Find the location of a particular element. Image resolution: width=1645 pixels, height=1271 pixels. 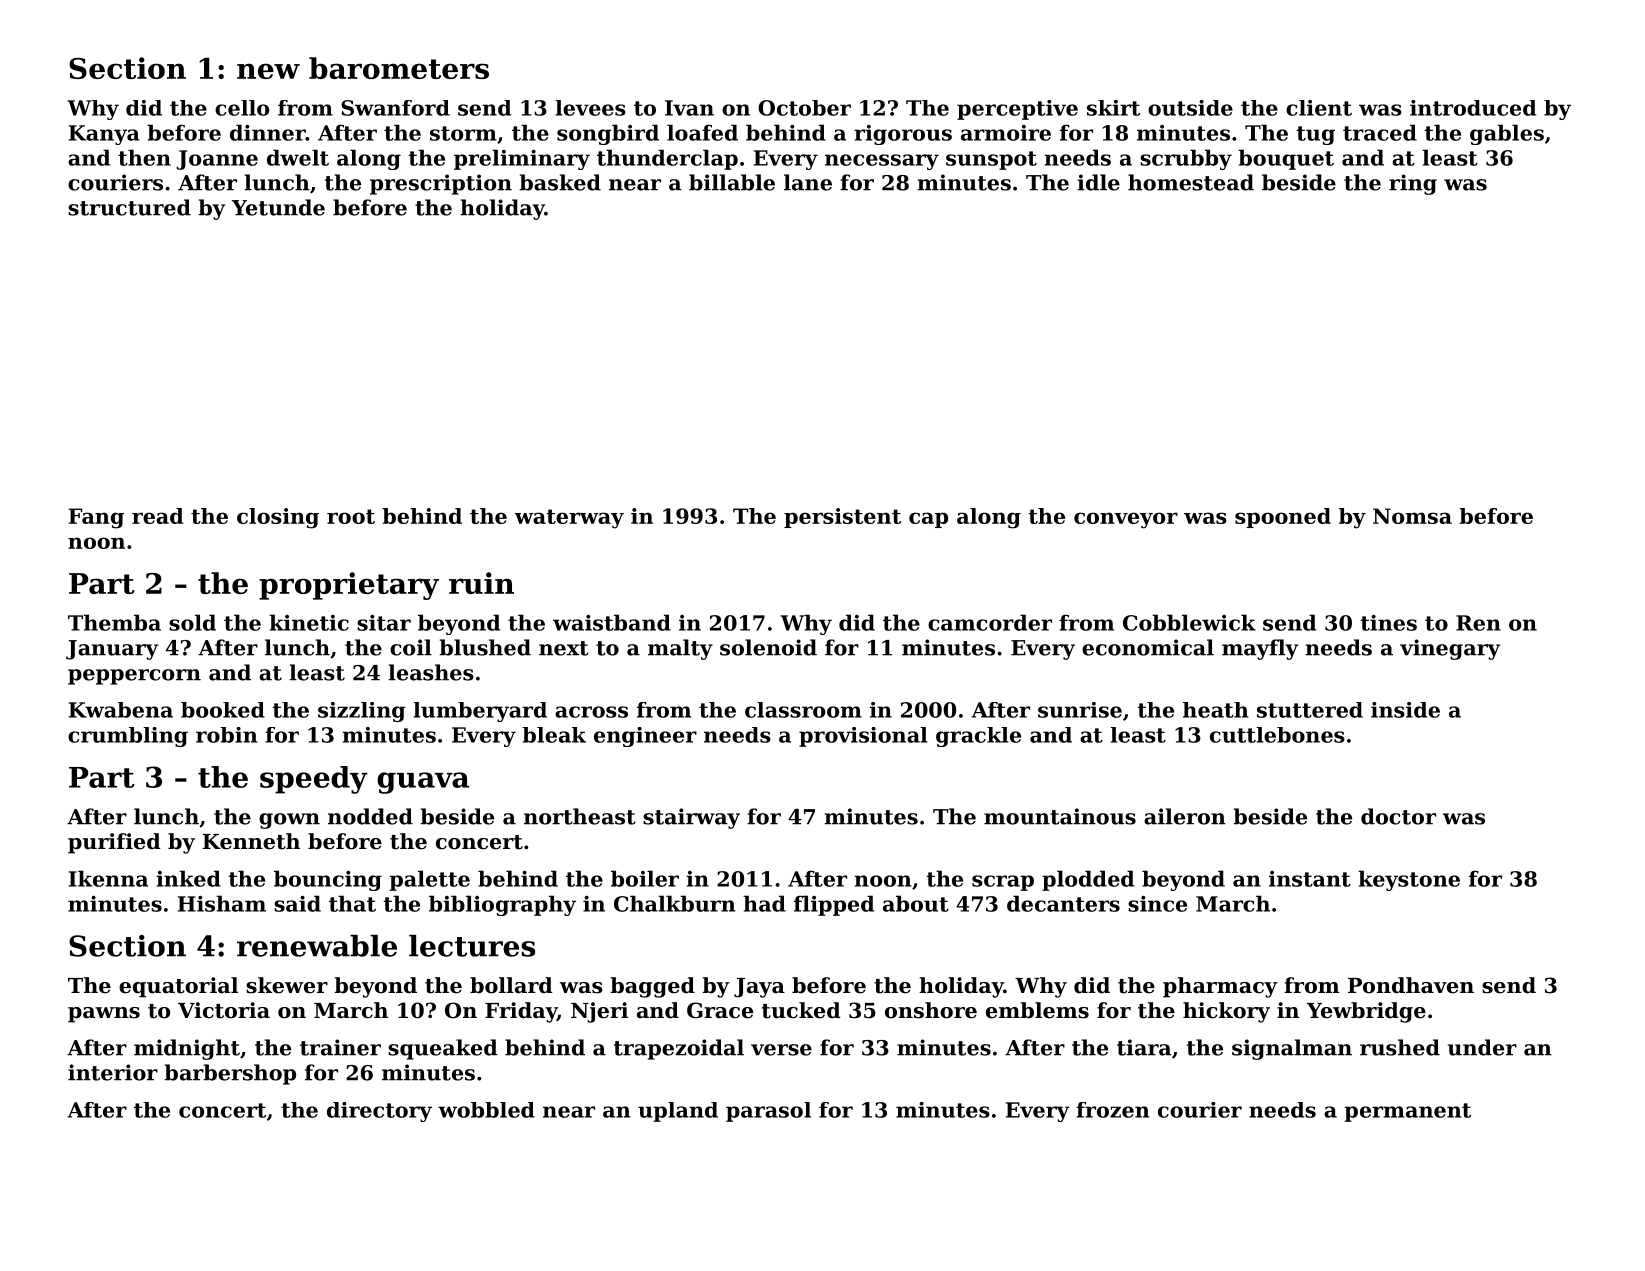

closing is located at coordinates (278, 518).
